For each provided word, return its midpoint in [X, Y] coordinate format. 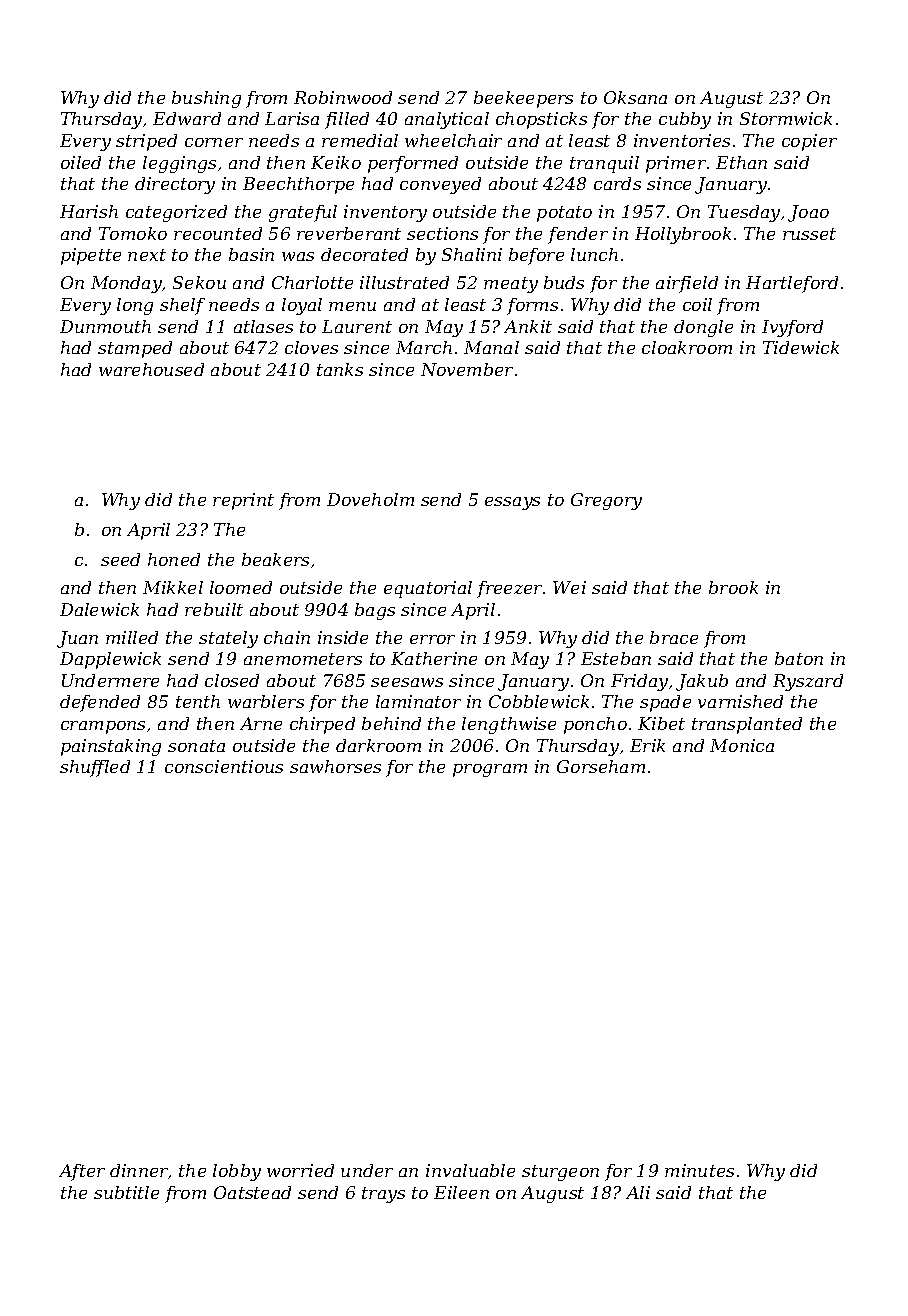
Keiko [336, 162]
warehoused [151, 369]
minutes [699, 1170]
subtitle [126, 1192]
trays [383, 1195]
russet [809, 234]
